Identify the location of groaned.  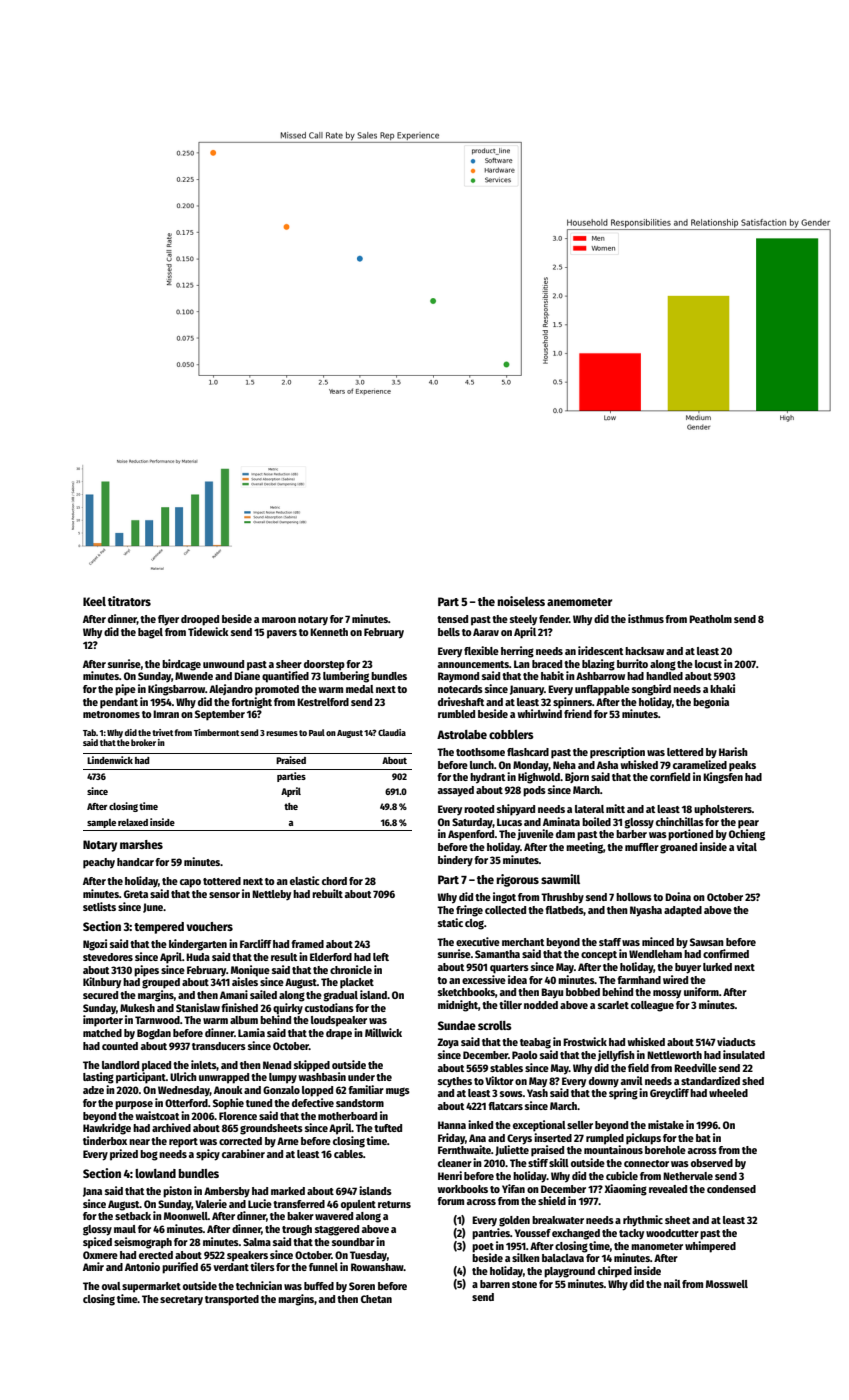
(678, 848).
